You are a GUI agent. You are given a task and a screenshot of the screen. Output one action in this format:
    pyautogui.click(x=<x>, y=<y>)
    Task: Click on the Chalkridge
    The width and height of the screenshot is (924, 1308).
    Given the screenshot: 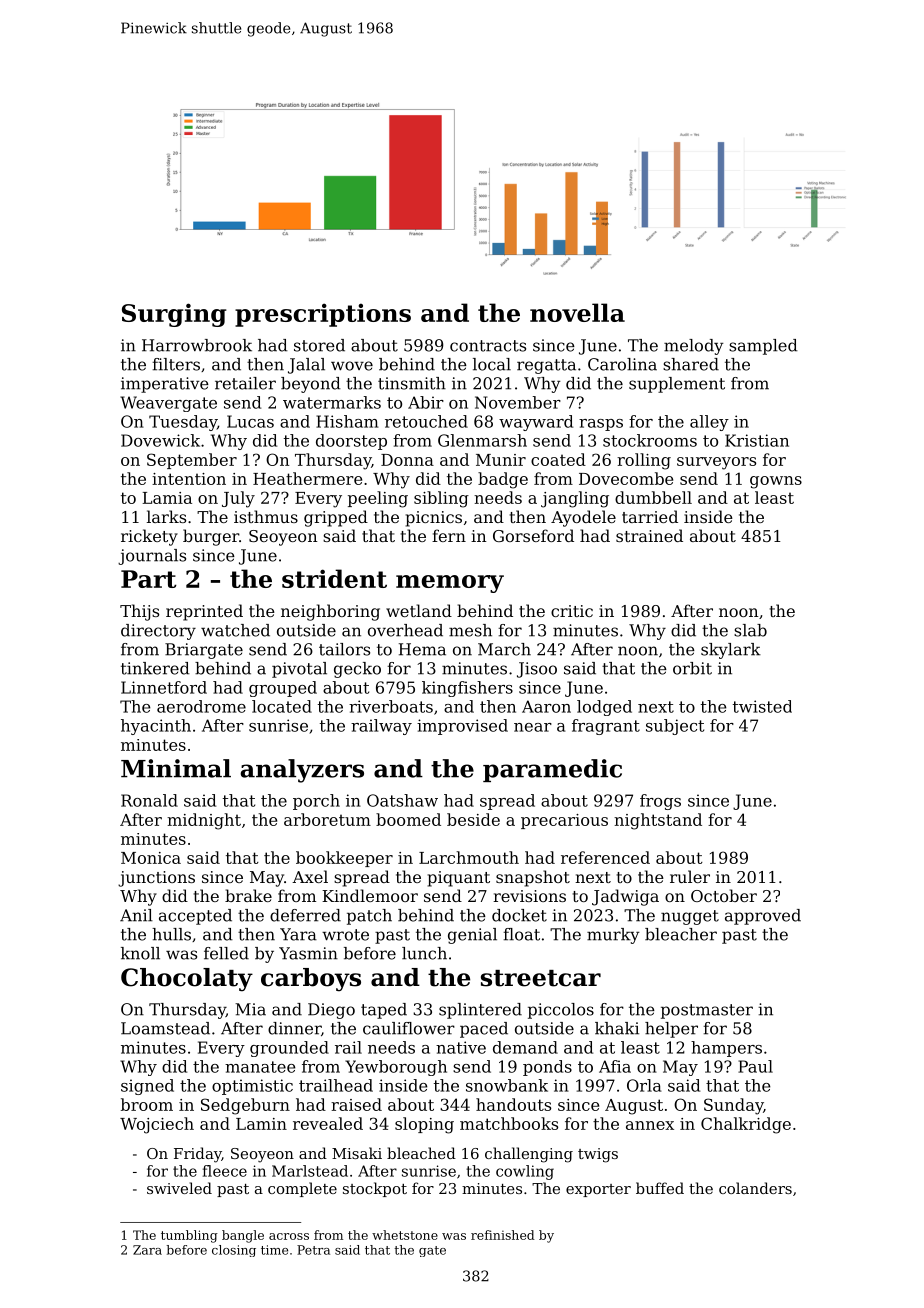 What is the action you would take?
    pyautogui.click(x=746, y=1125)
